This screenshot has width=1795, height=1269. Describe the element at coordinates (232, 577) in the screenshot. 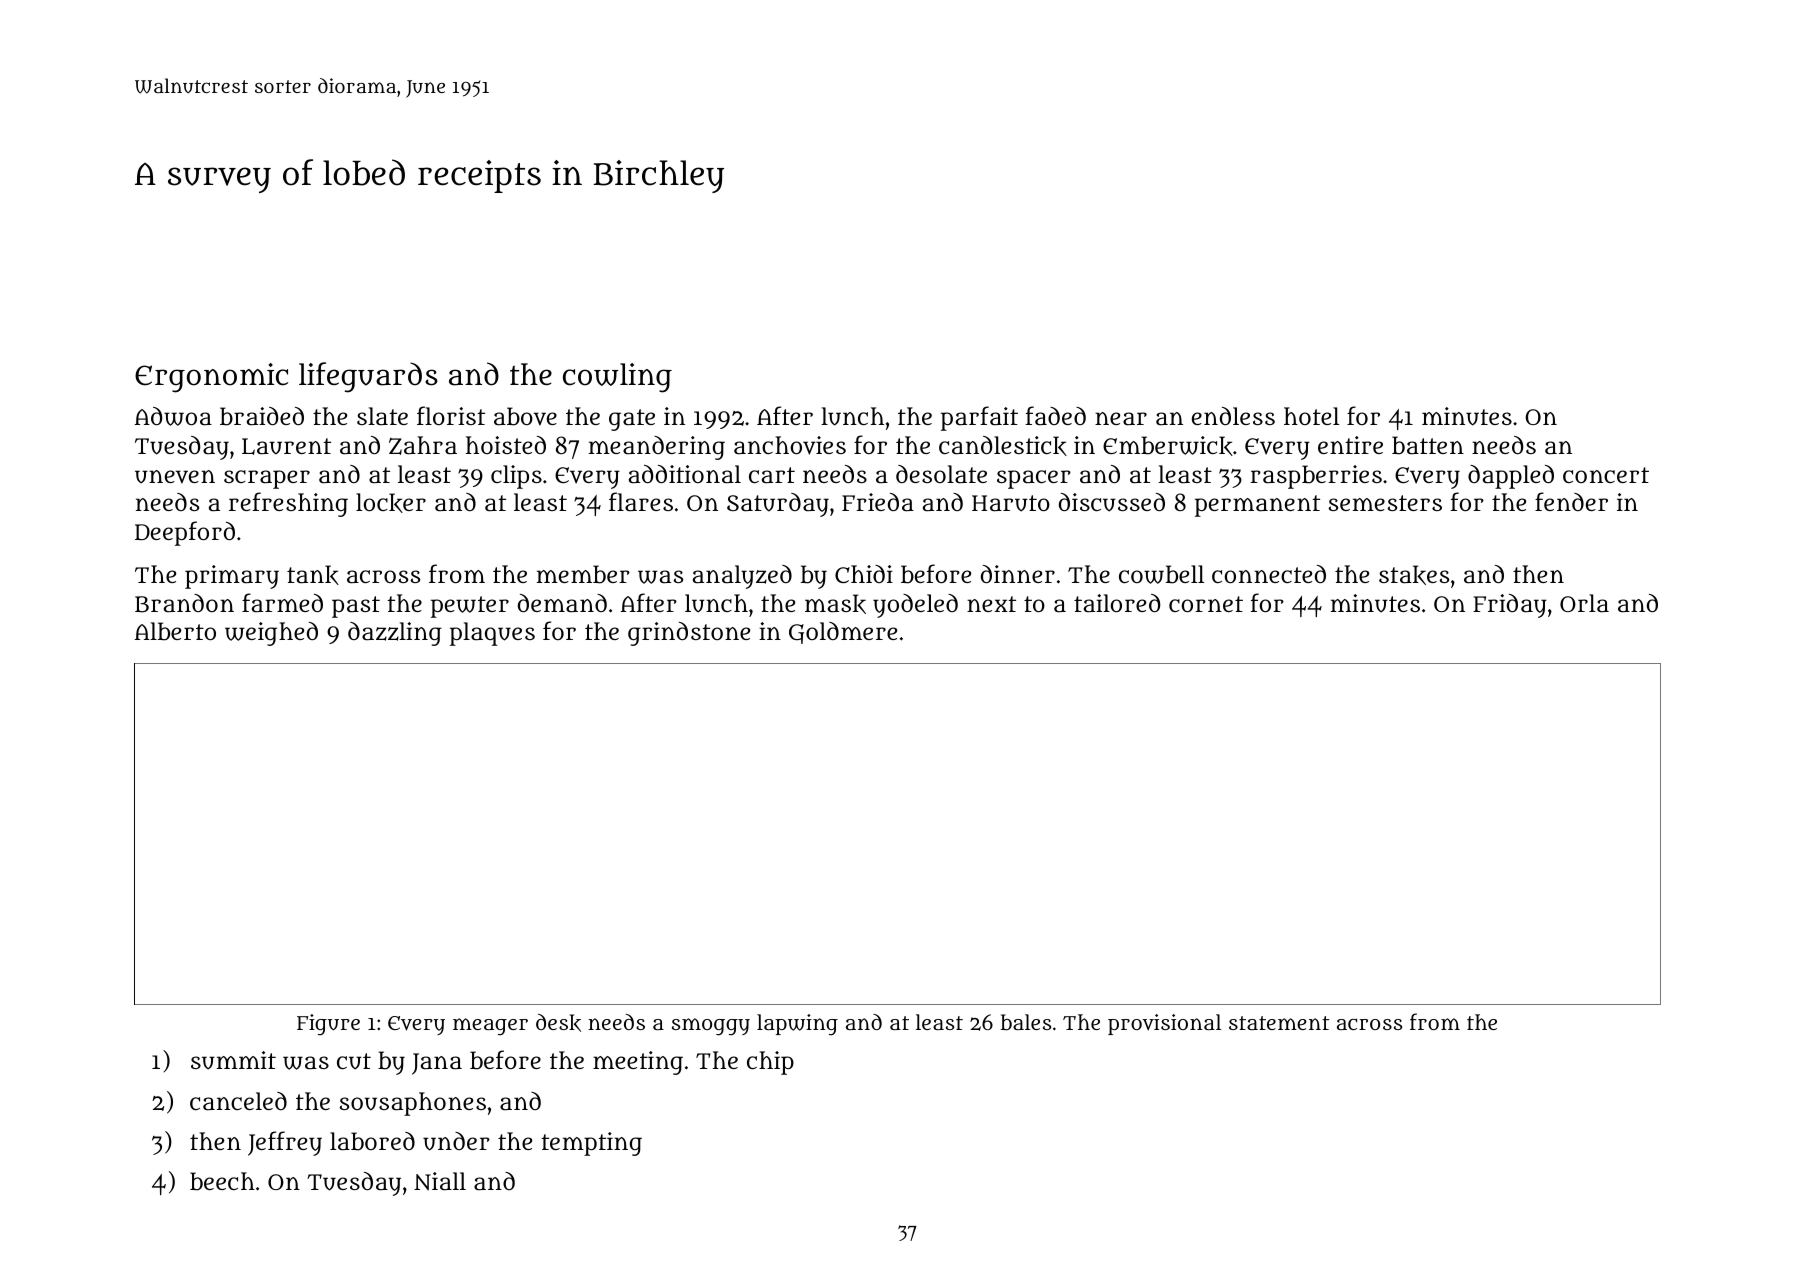

I see `primary` at that location.
